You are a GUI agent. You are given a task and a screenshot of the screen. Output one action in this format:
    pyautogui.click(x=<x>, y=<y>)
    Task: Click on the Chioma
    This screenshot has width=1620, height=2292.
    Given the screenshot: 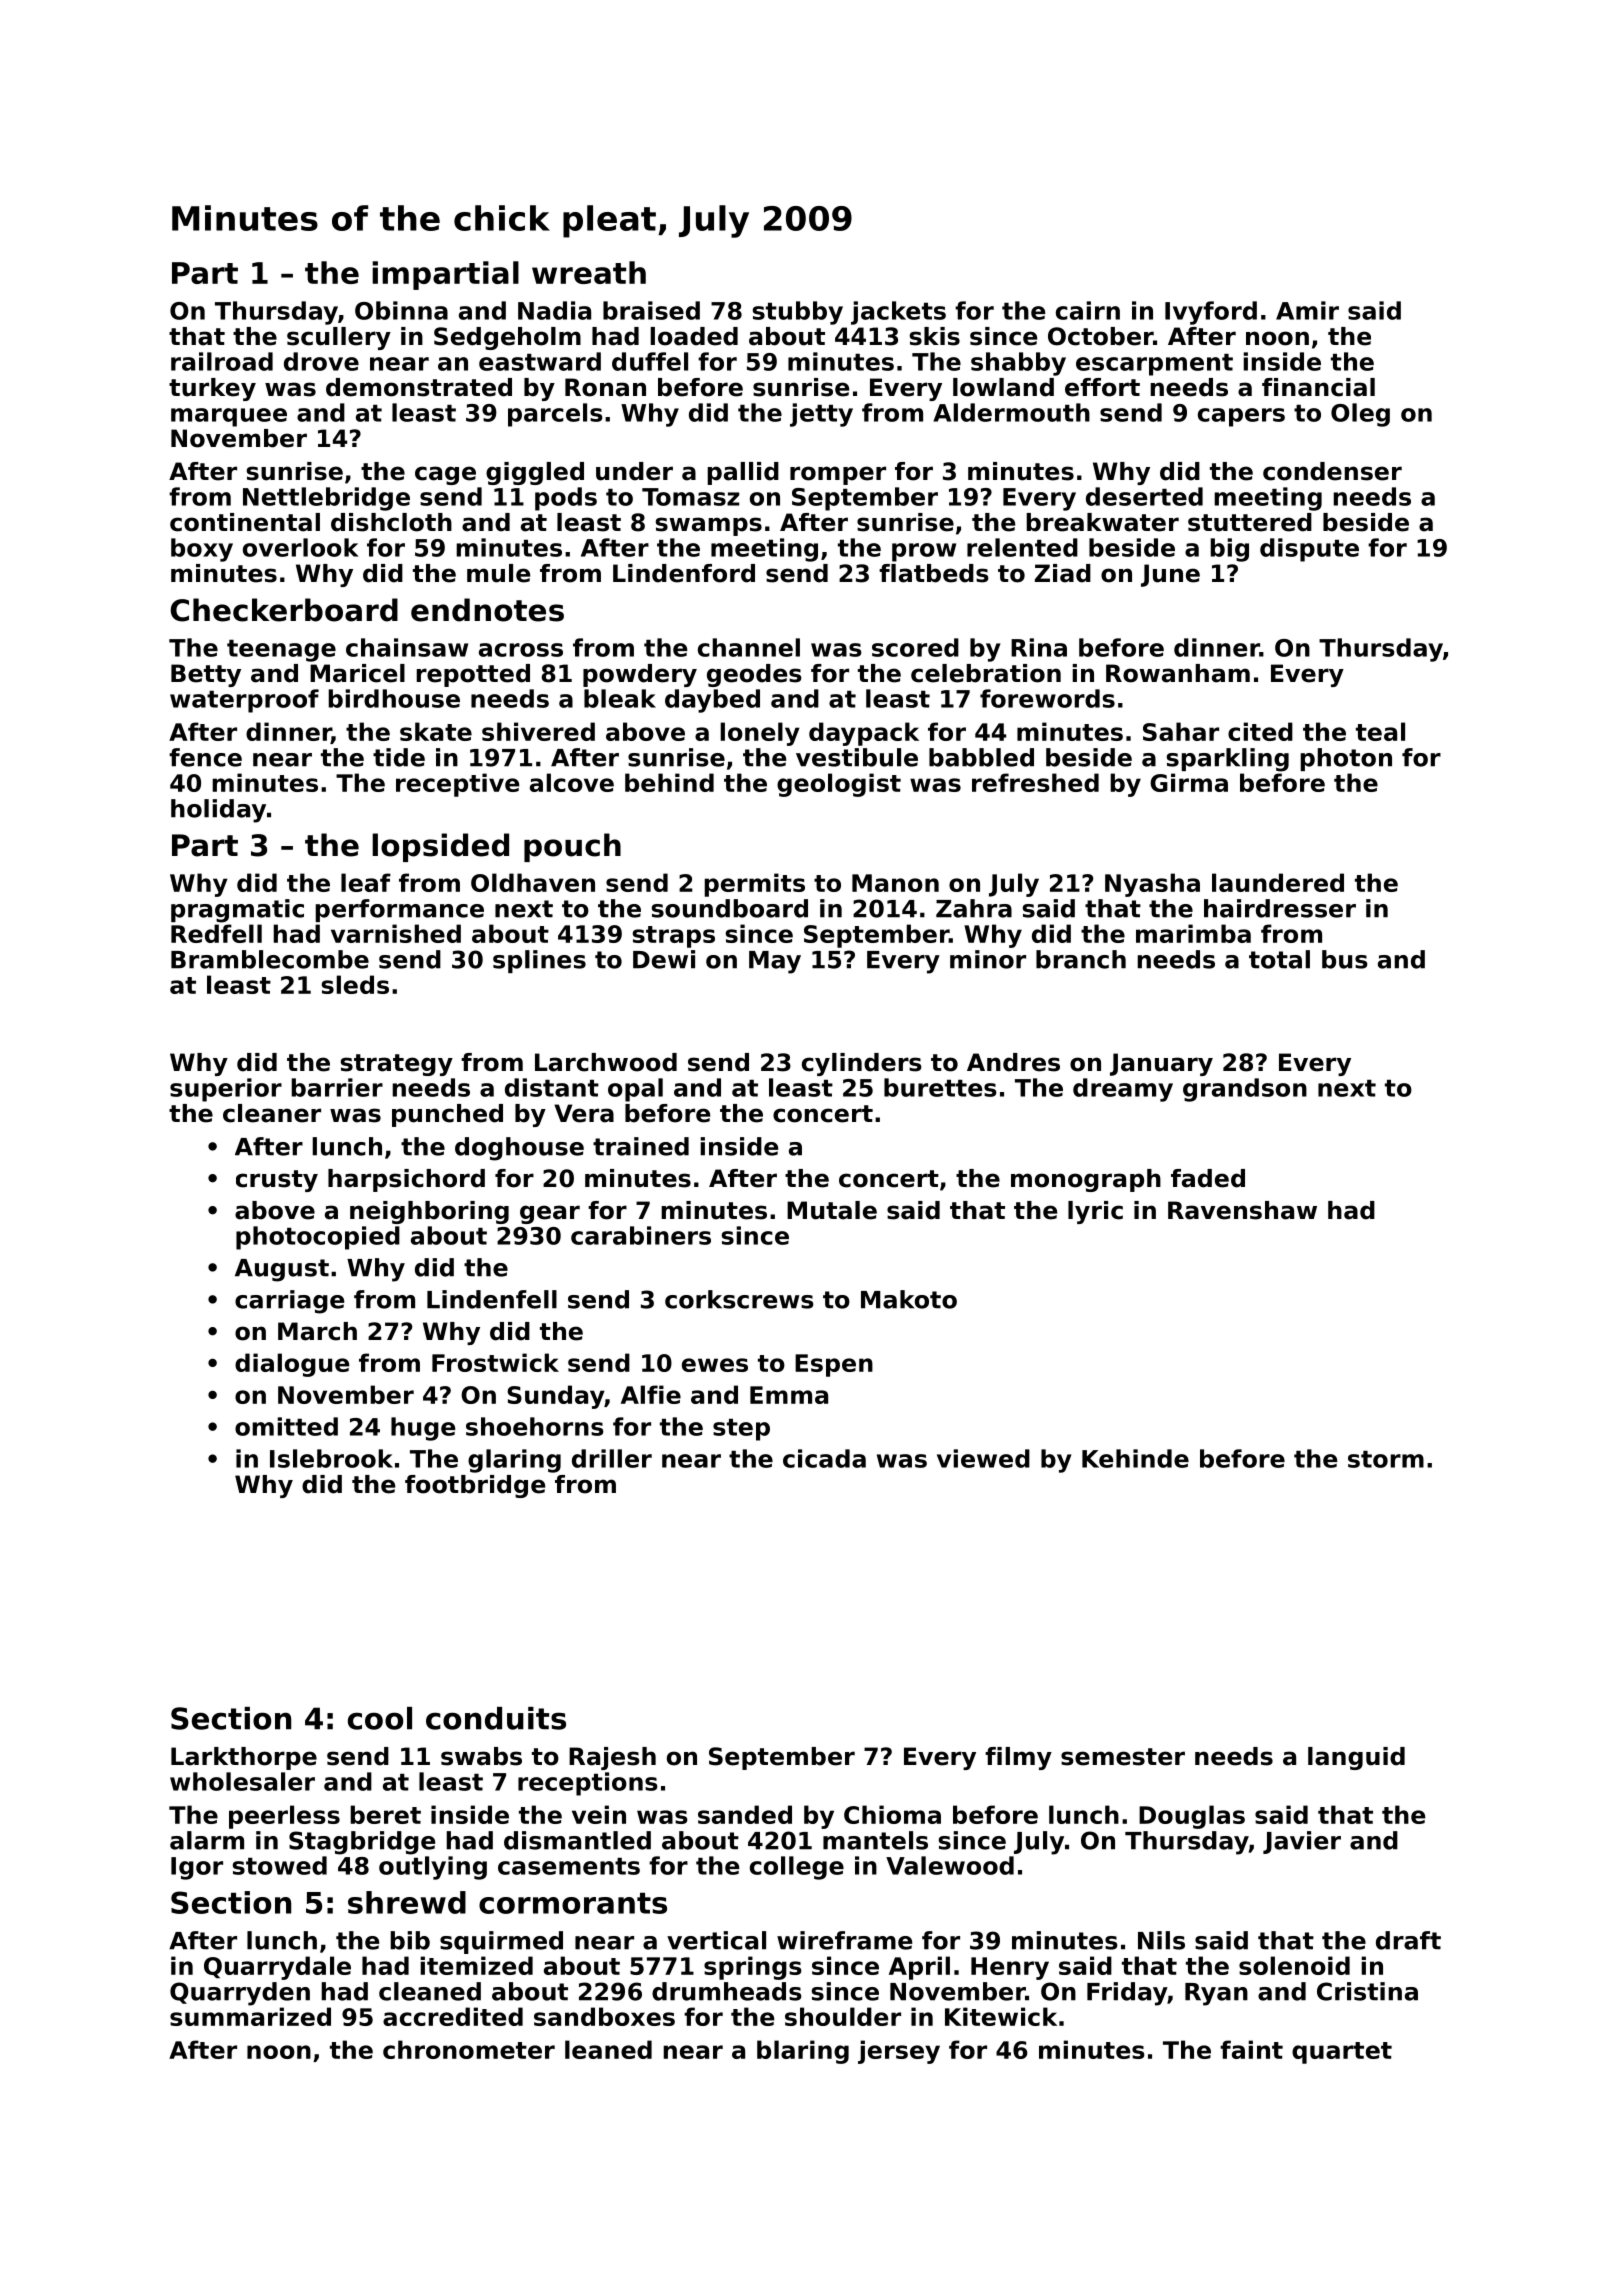 What is the action you would take?
    pyautogui.click(x=892, y=1814)
